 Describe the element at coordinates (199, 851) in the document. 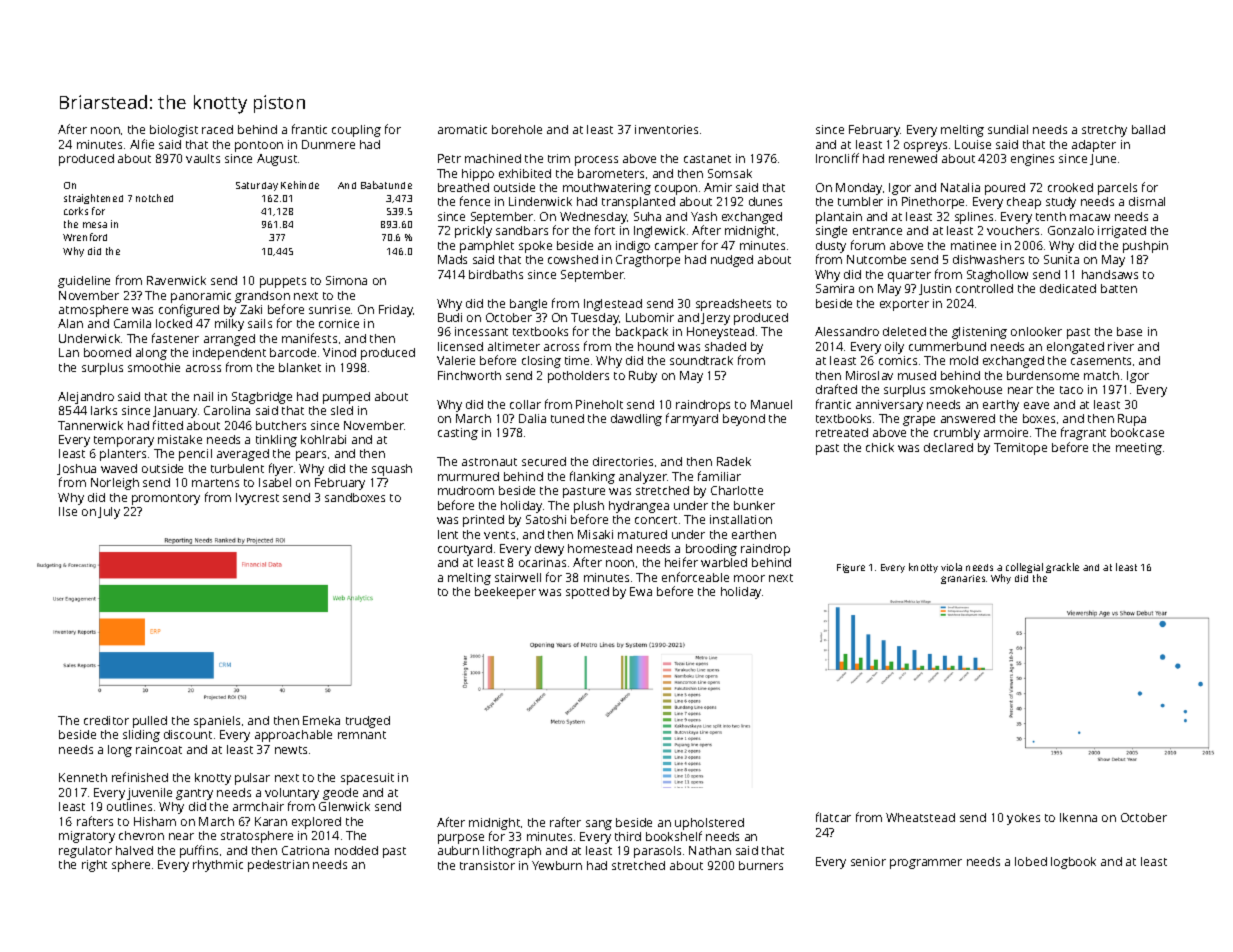

I see `puffins` at that location.
